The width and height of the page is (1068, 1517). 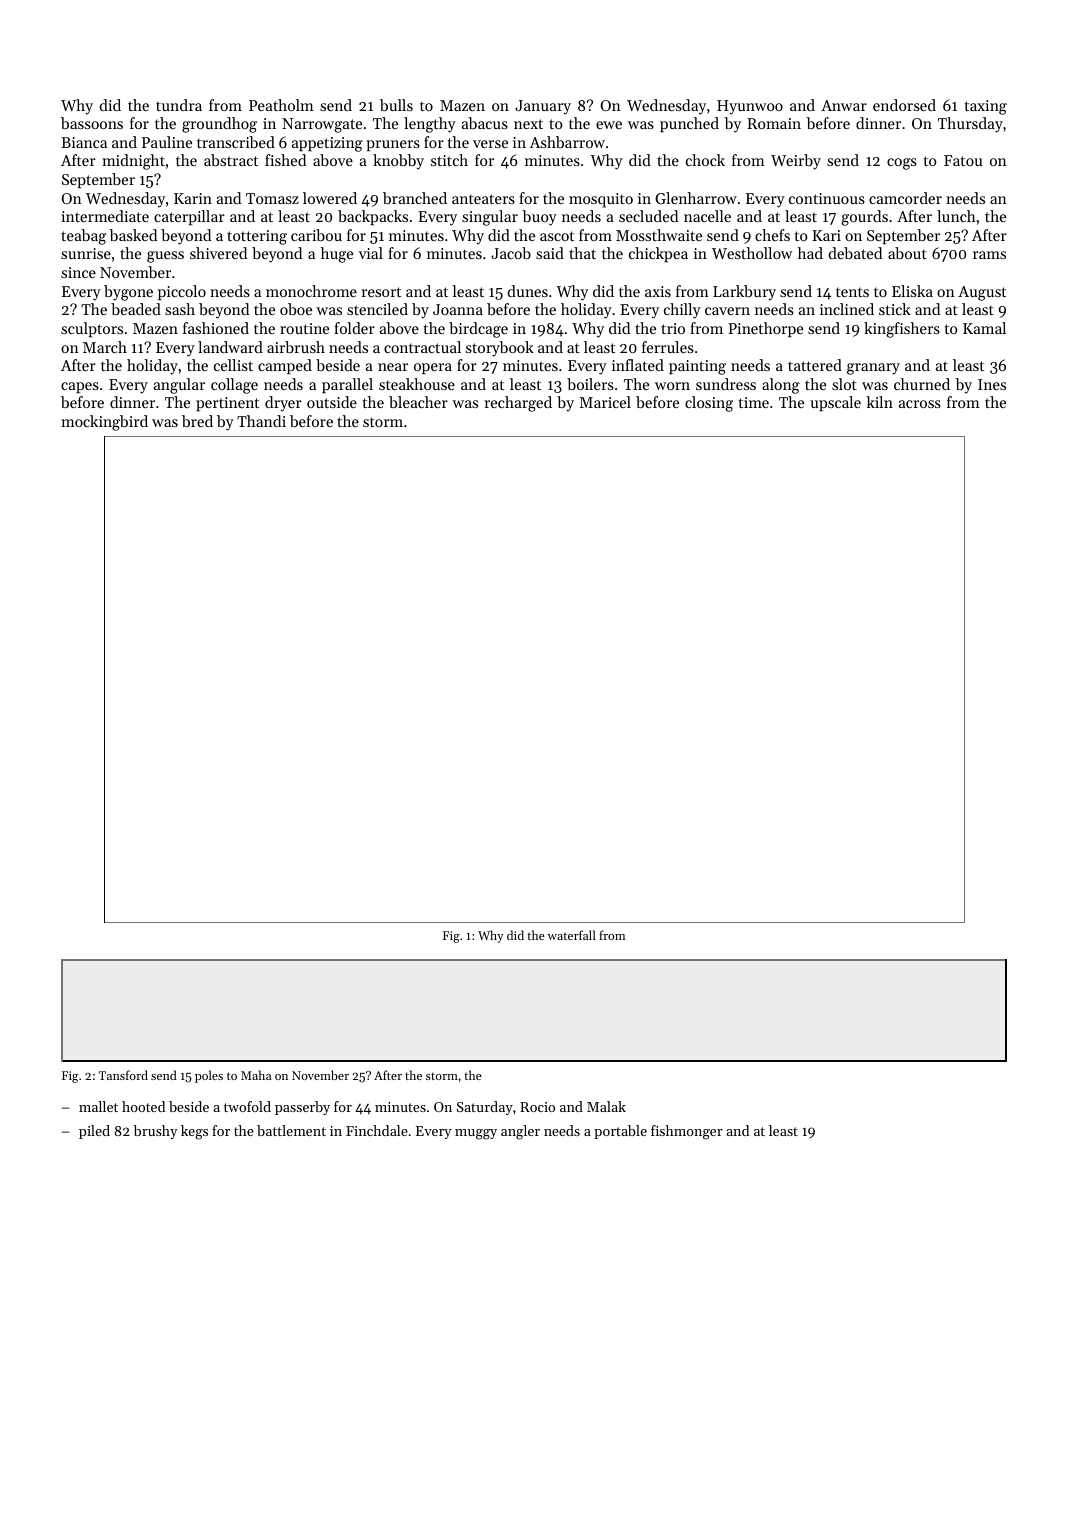 What do you see at coordinates (754, 402) in the page?
I see `time` at bounding box center [754, 402].
